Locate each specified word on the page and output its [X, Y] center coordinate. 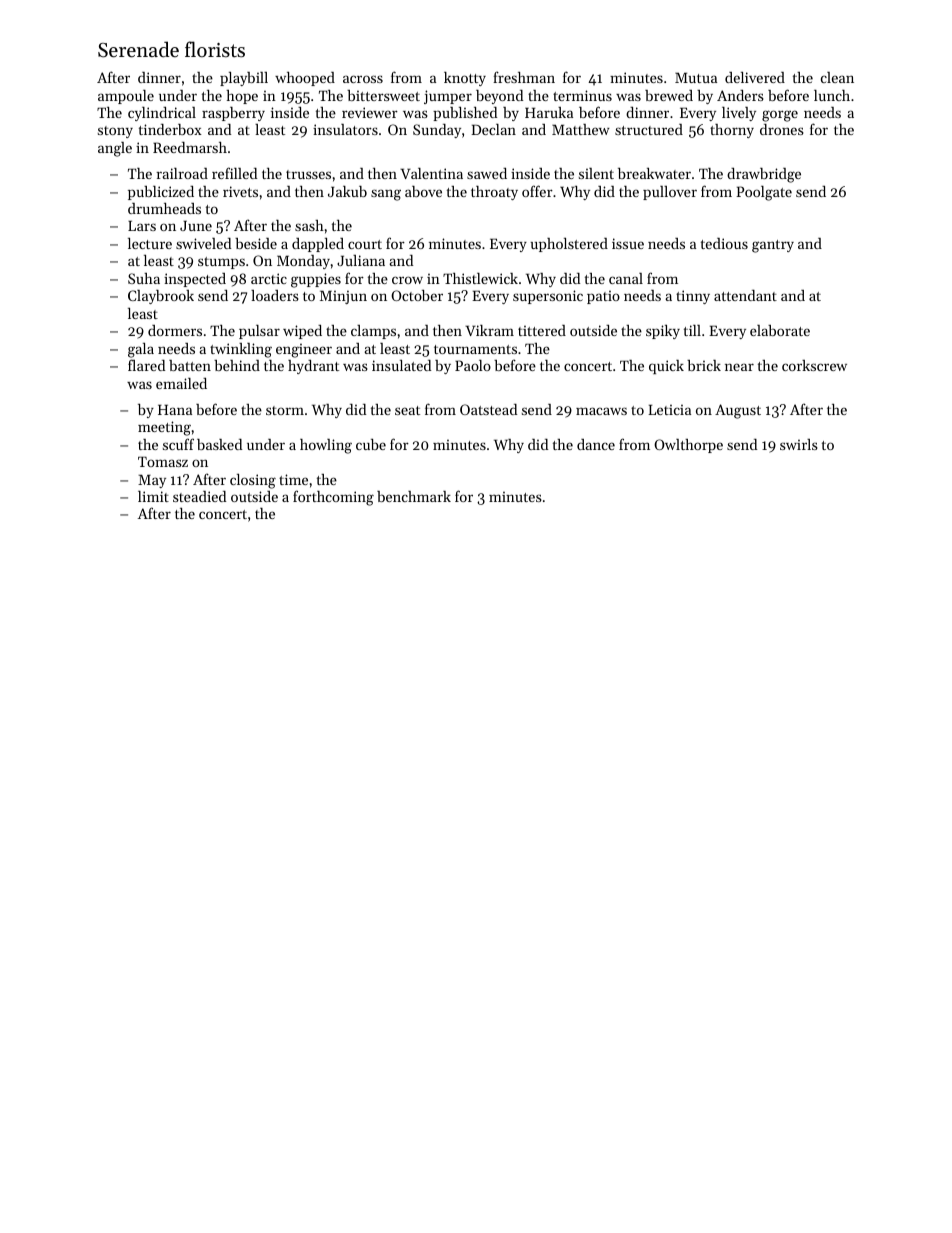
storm [285, 410]
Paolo [473, 365]
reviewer [370, 112]
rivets [240, 191]
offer [537, 191]
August [738, 411]
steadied [199, 496]
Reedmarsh [190, 147]
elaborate [780, 330]
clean [837, 77]
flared [146, 365]
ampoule [126, 97]
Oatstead [488, 409]
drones [782, 129]
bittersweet [383, 95]
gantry [773, 246]
